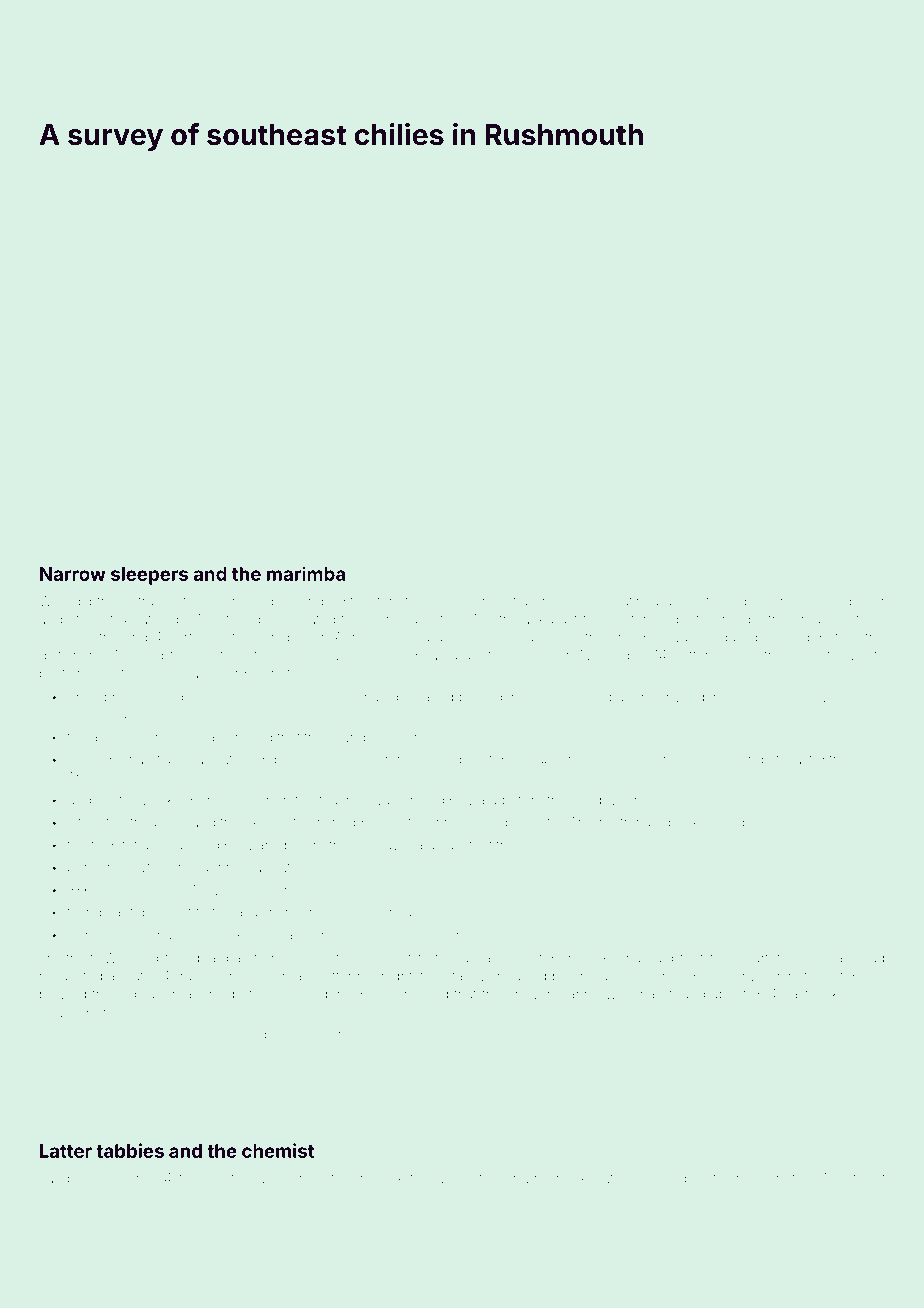 This document has width=924, height=1308. What do you see at coordinates (306, 573) in the document?
I see `marimba` at bounding box center [306, 573].
